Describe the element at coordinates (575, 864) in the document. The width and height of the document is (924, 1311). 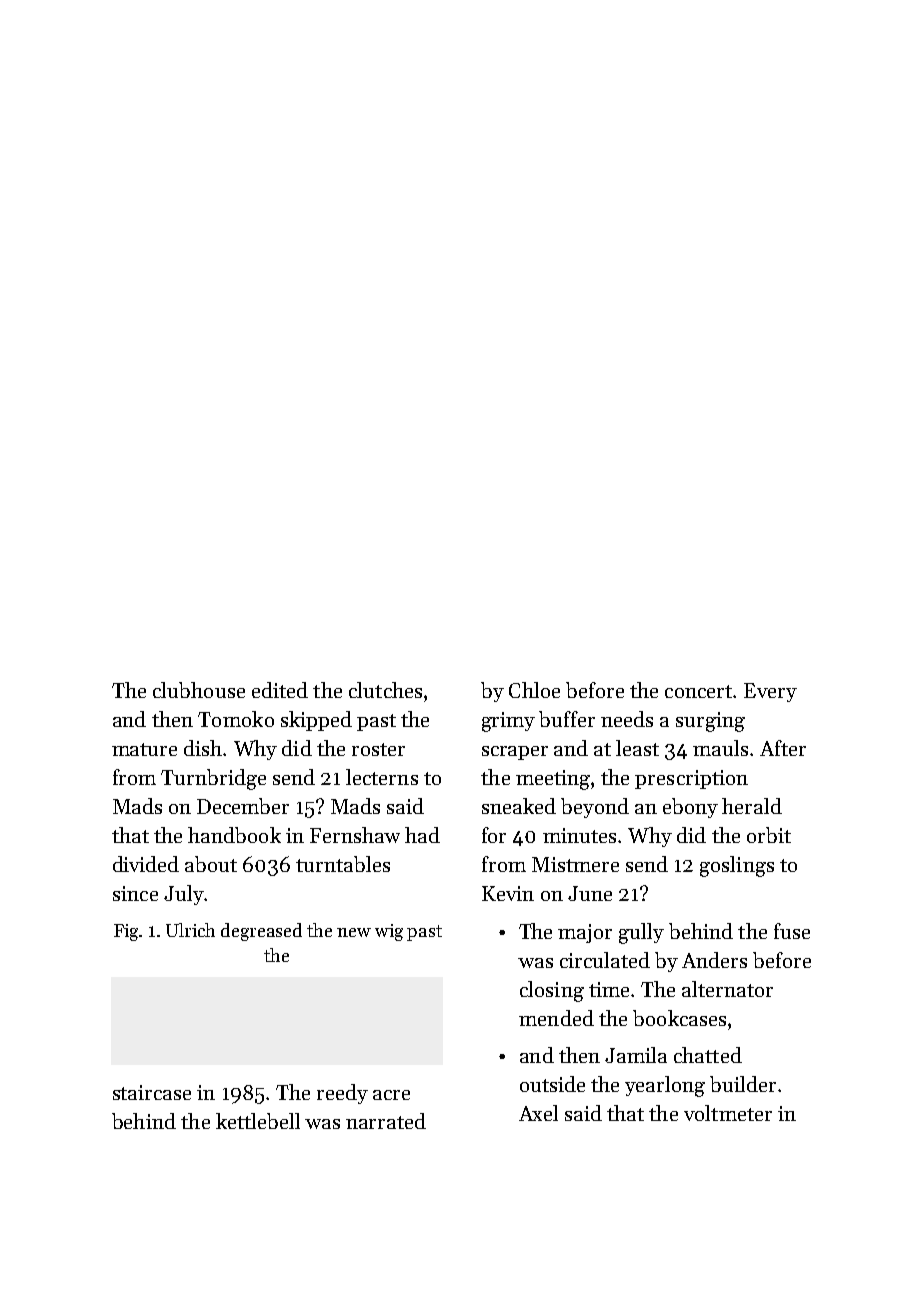
I see `Mistmere` at that location.
